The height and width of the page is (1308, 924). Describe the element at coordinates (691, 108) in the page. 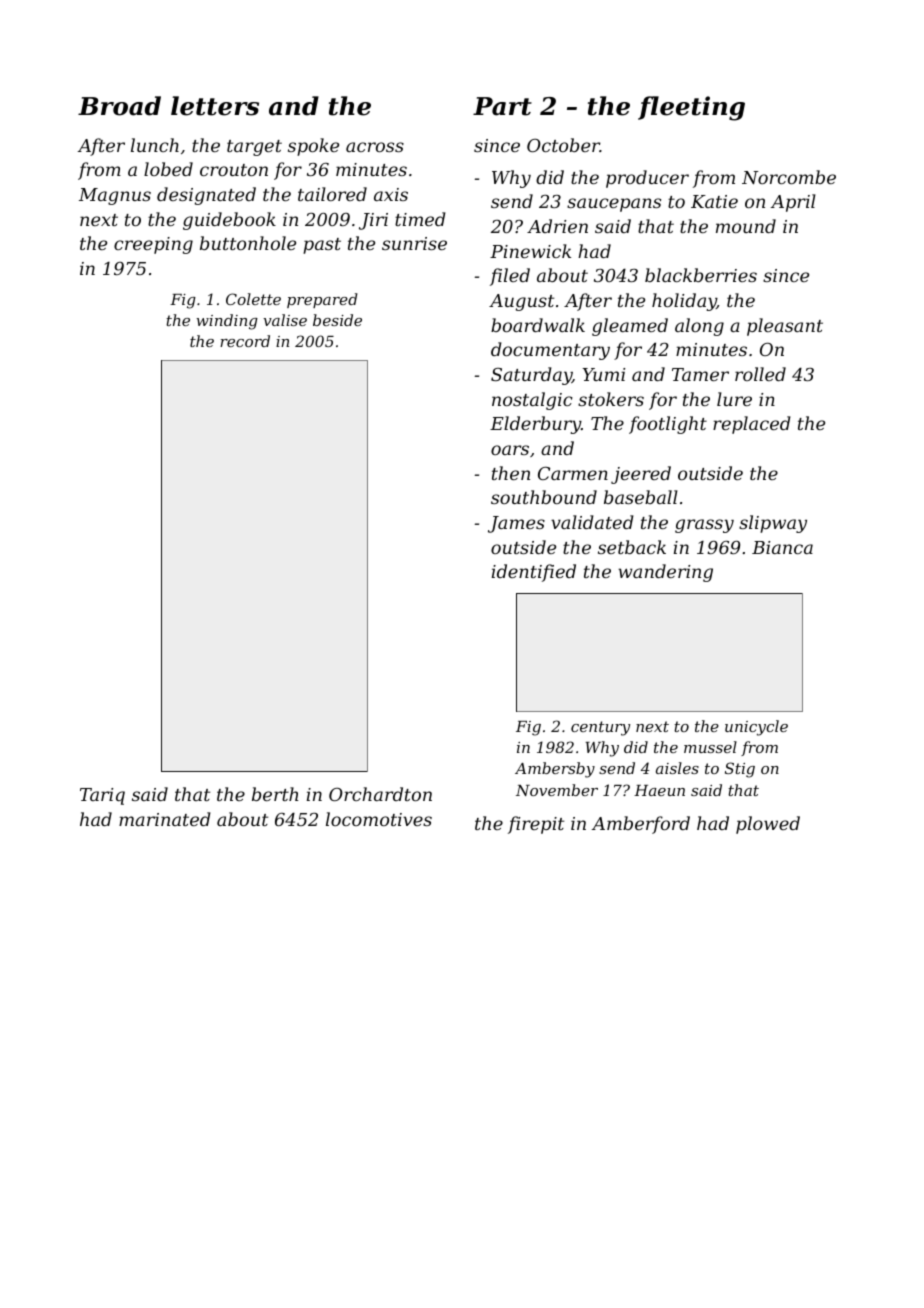

I see `fleeting` at that location.
